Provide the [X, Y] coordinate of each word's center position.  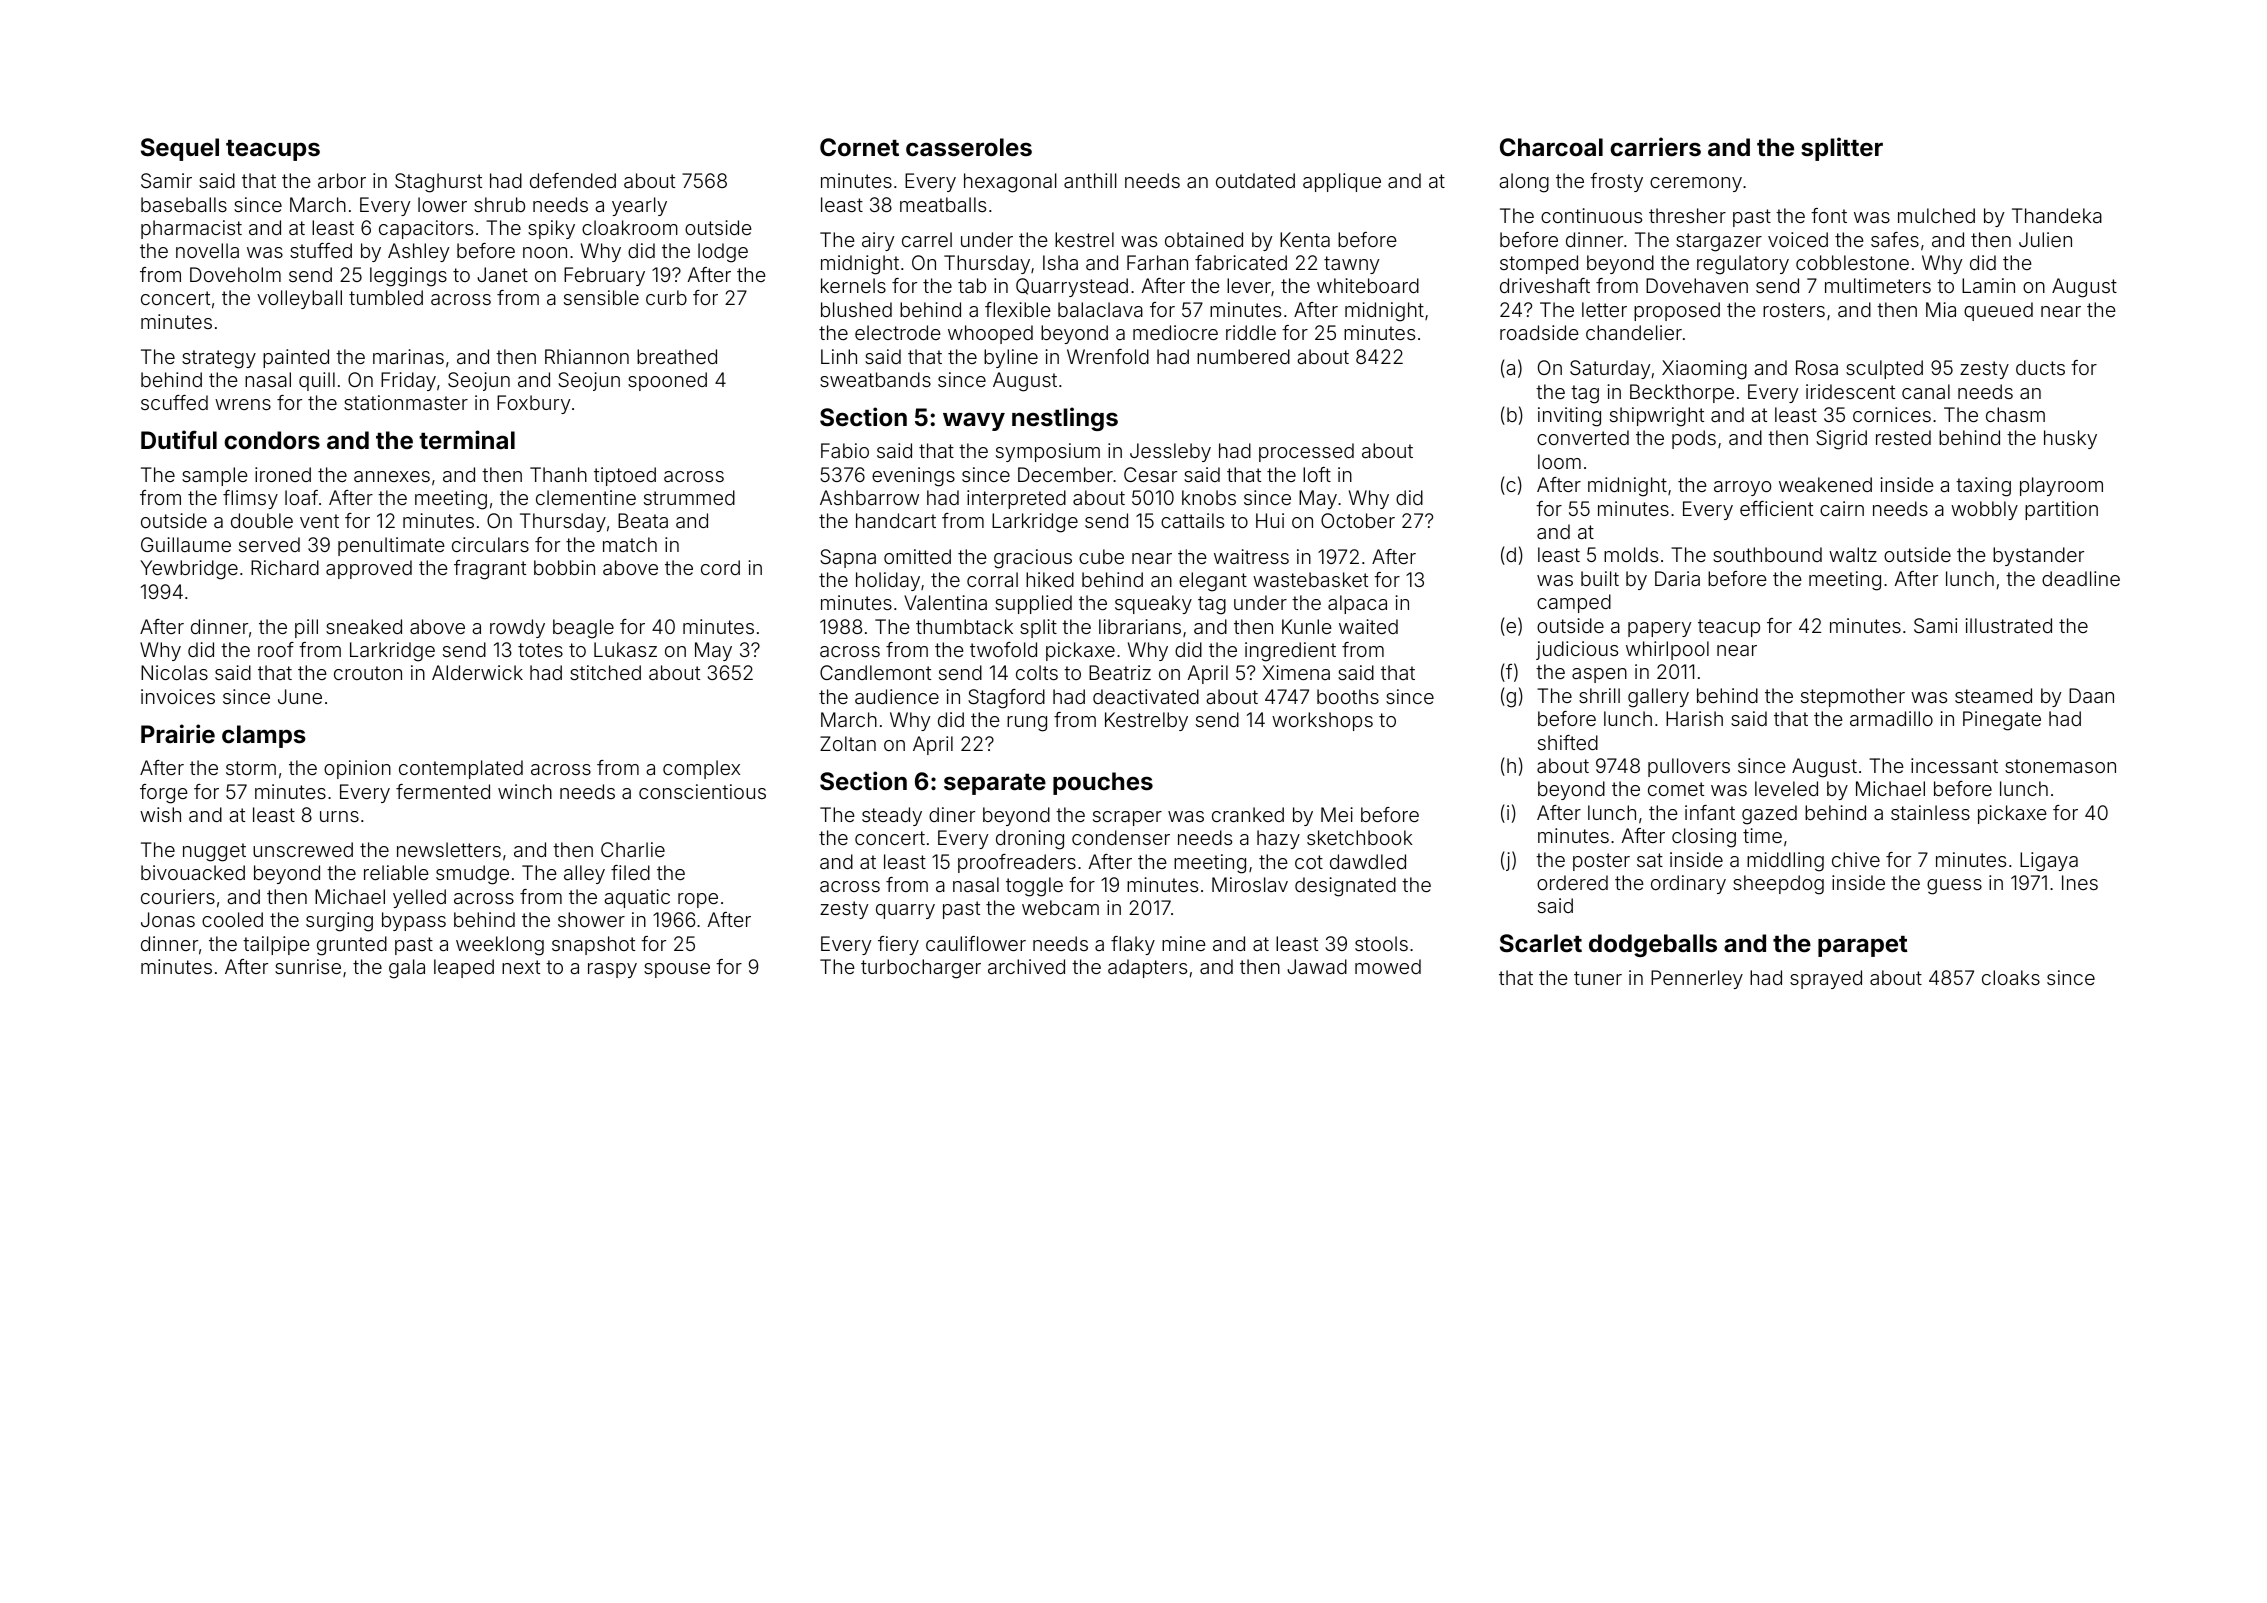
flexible [1018, 309]
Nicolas [174, 672]
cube [1101, 556]
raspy [612, 970]
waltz [1853, 554]
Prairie [178, 734]
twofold [1003, 649]
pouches [1103, 783]
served [269, 544]
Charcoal [1551, 147]
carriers [1655, 147]
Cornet [859, 147]
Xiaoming [1704, 370]
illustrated [2009, 625]
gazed [1769, 815]
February [604, 276]
